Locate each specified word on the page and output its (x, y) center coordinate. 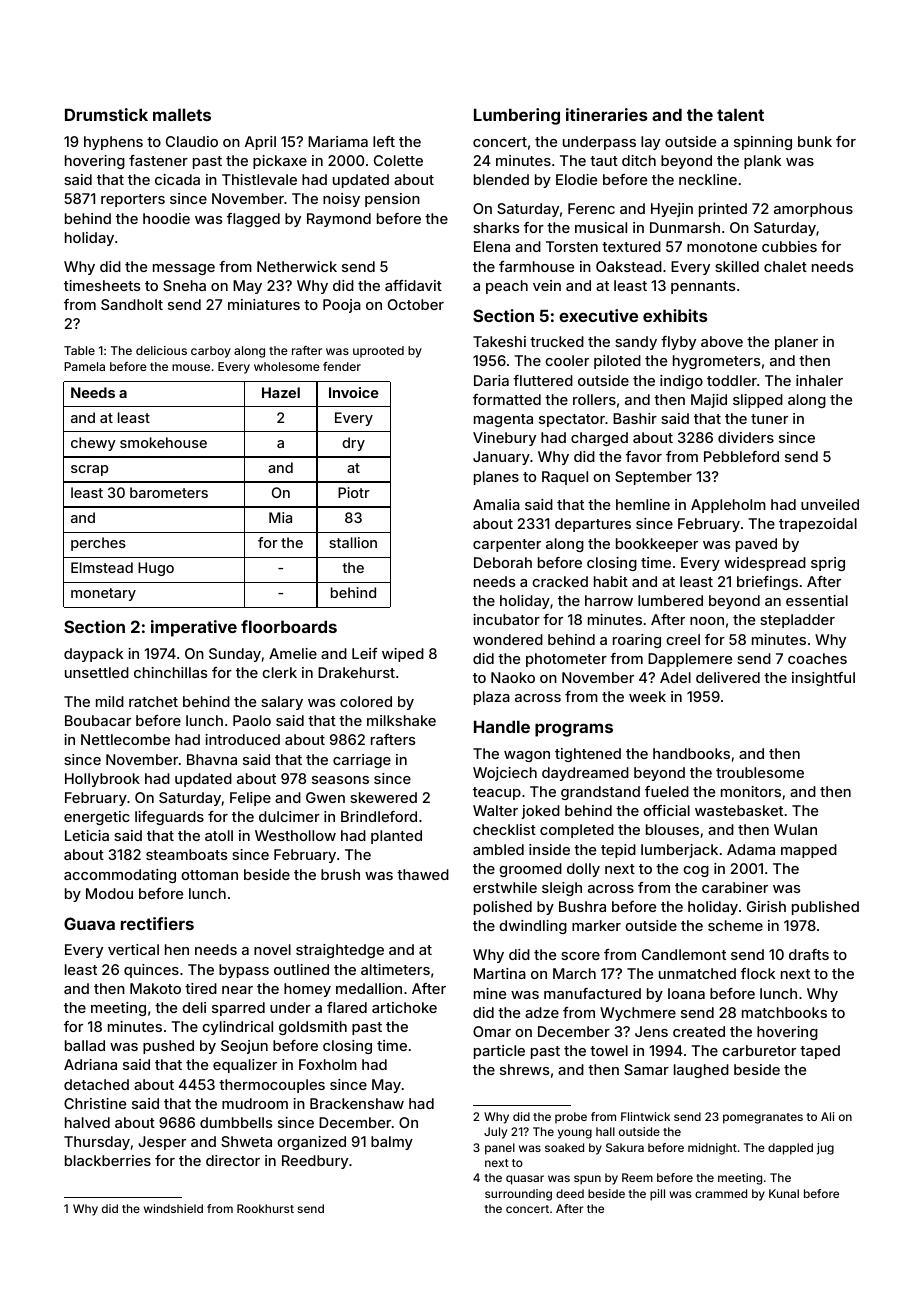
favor (644, 456)
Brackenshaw (357, 1103)
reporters (133, 200)
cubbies (789, 246)
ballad (85, 1045)
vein (547, 285)
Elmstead (102, 567)
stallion (353, 542)
